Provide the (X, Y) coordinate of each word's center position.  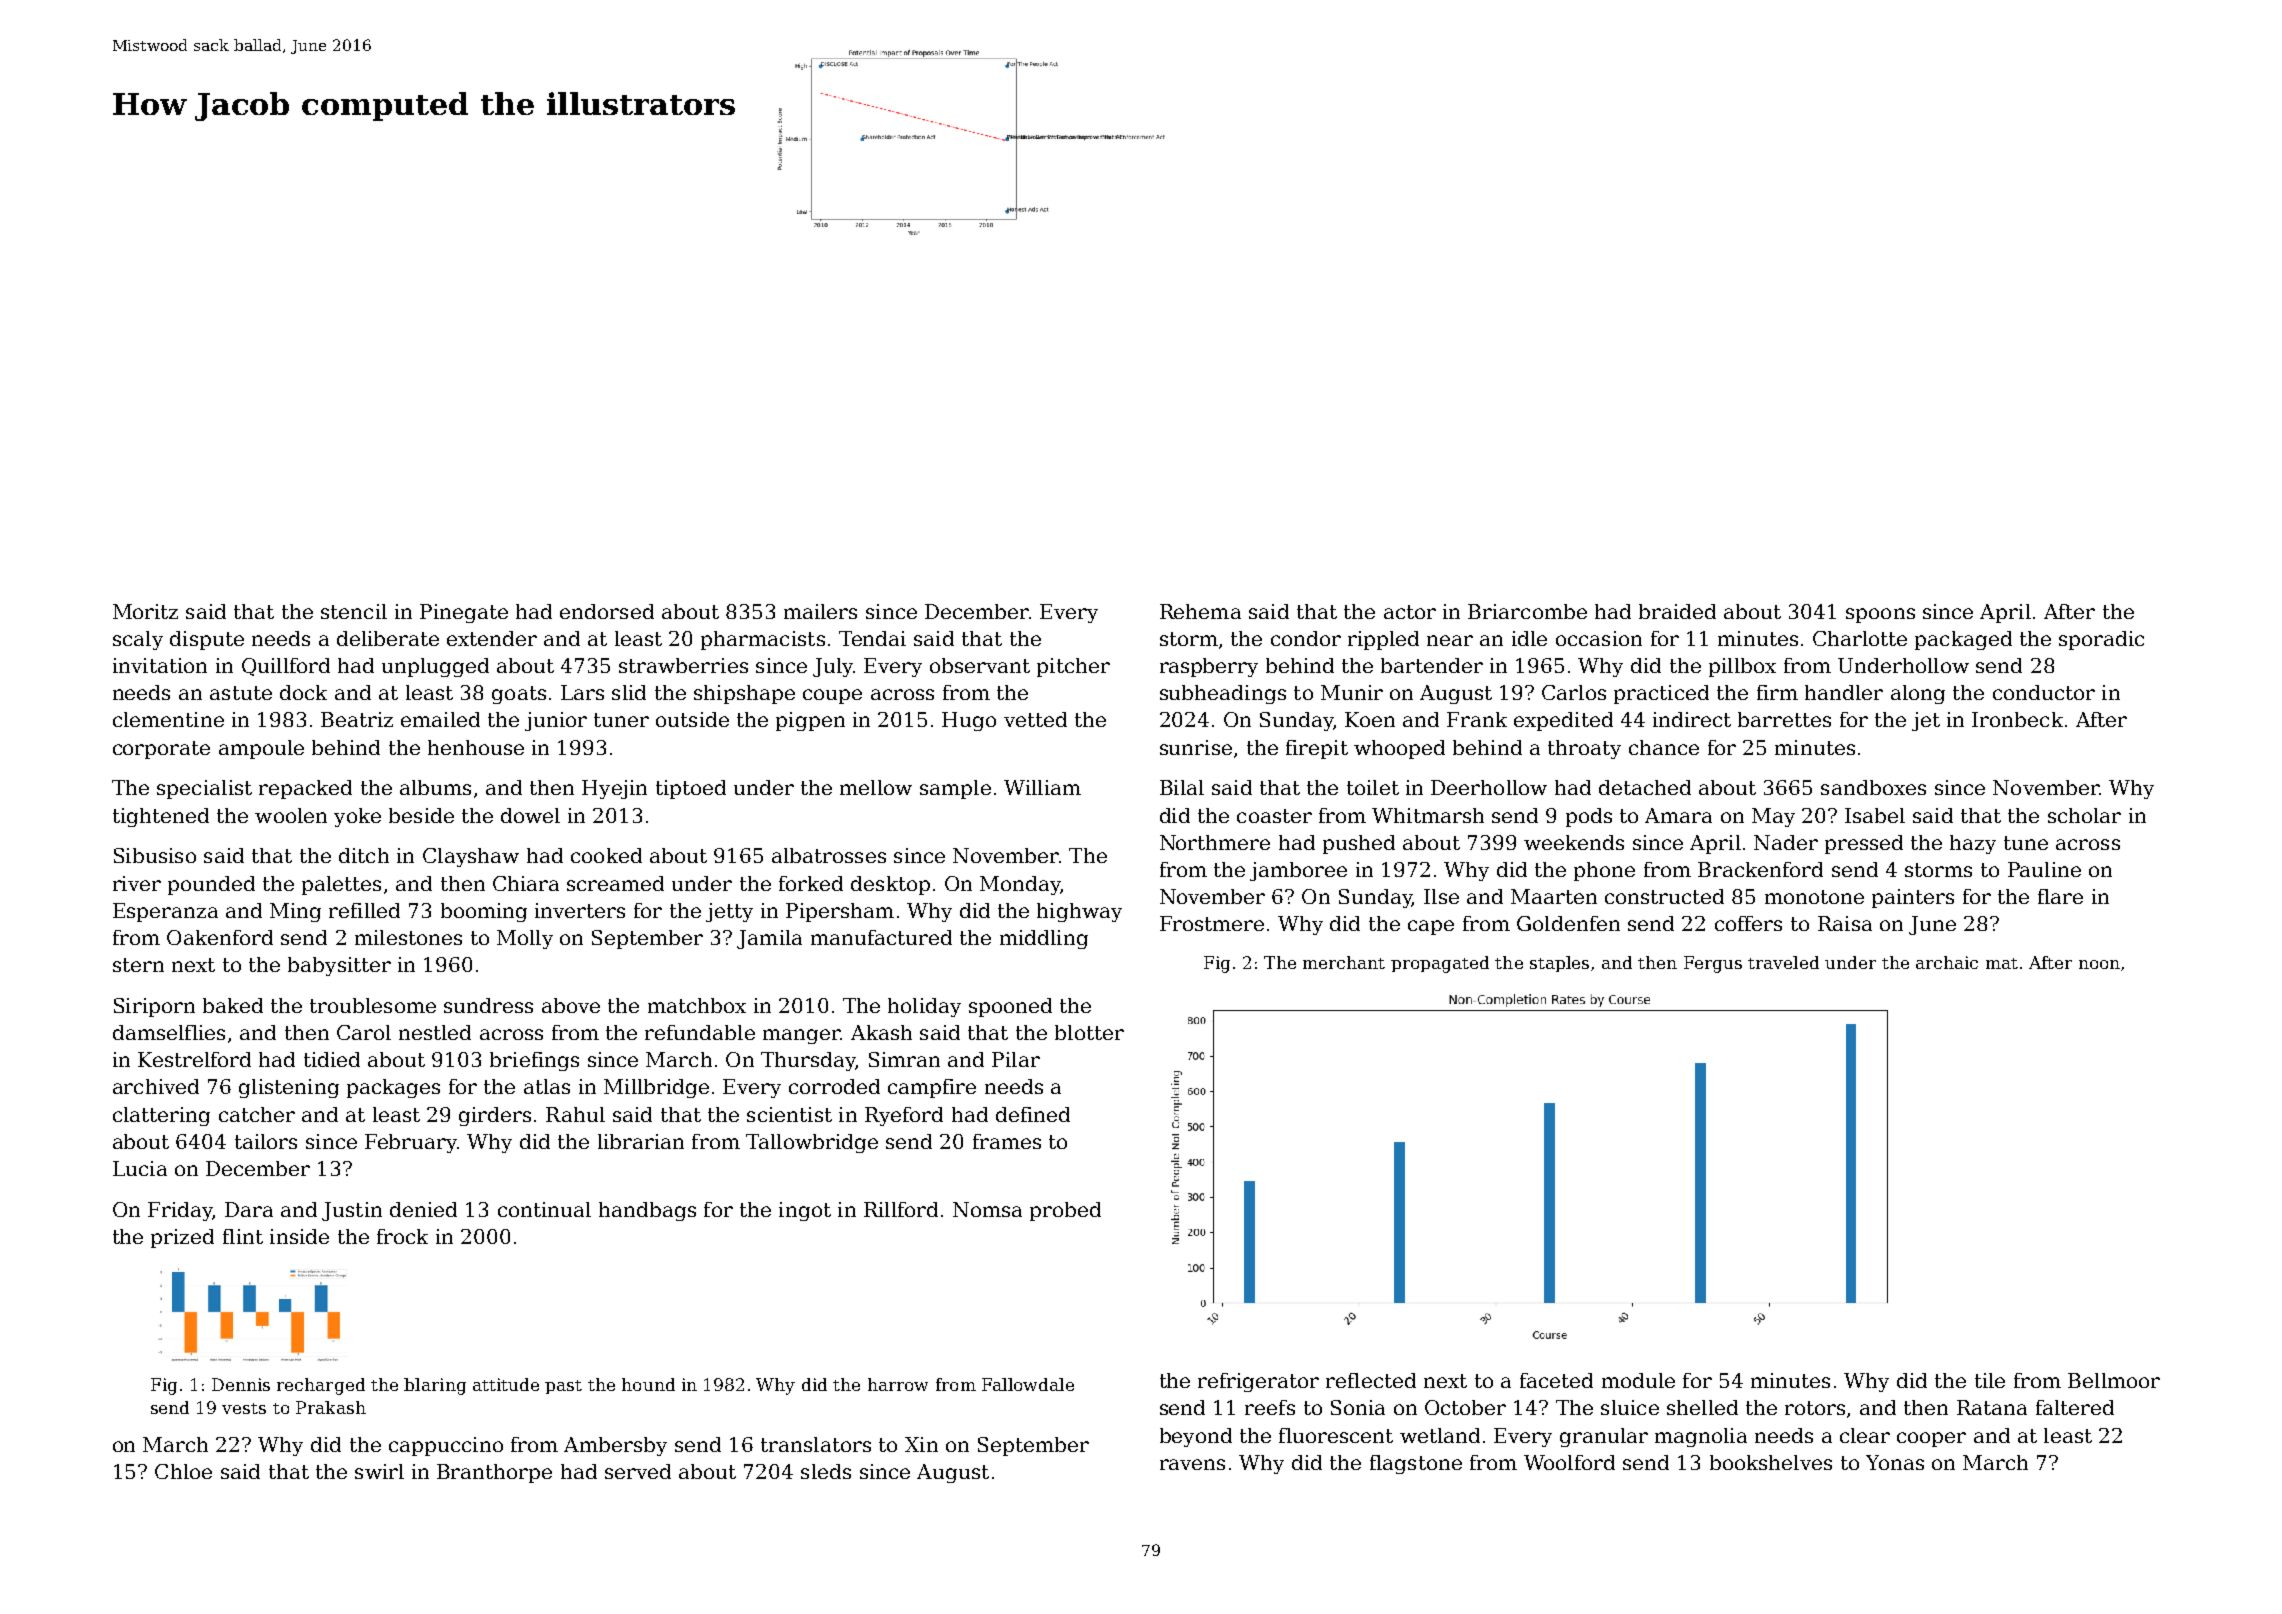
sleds (826, 1471)
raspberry (1209, 667)
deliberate (388, 638)
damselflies (169, 1032)
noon (2099, 964)
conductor (2044, 692)
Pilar (1016, 1059)
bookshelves (1771, 1462)
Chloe (183, 1471)
